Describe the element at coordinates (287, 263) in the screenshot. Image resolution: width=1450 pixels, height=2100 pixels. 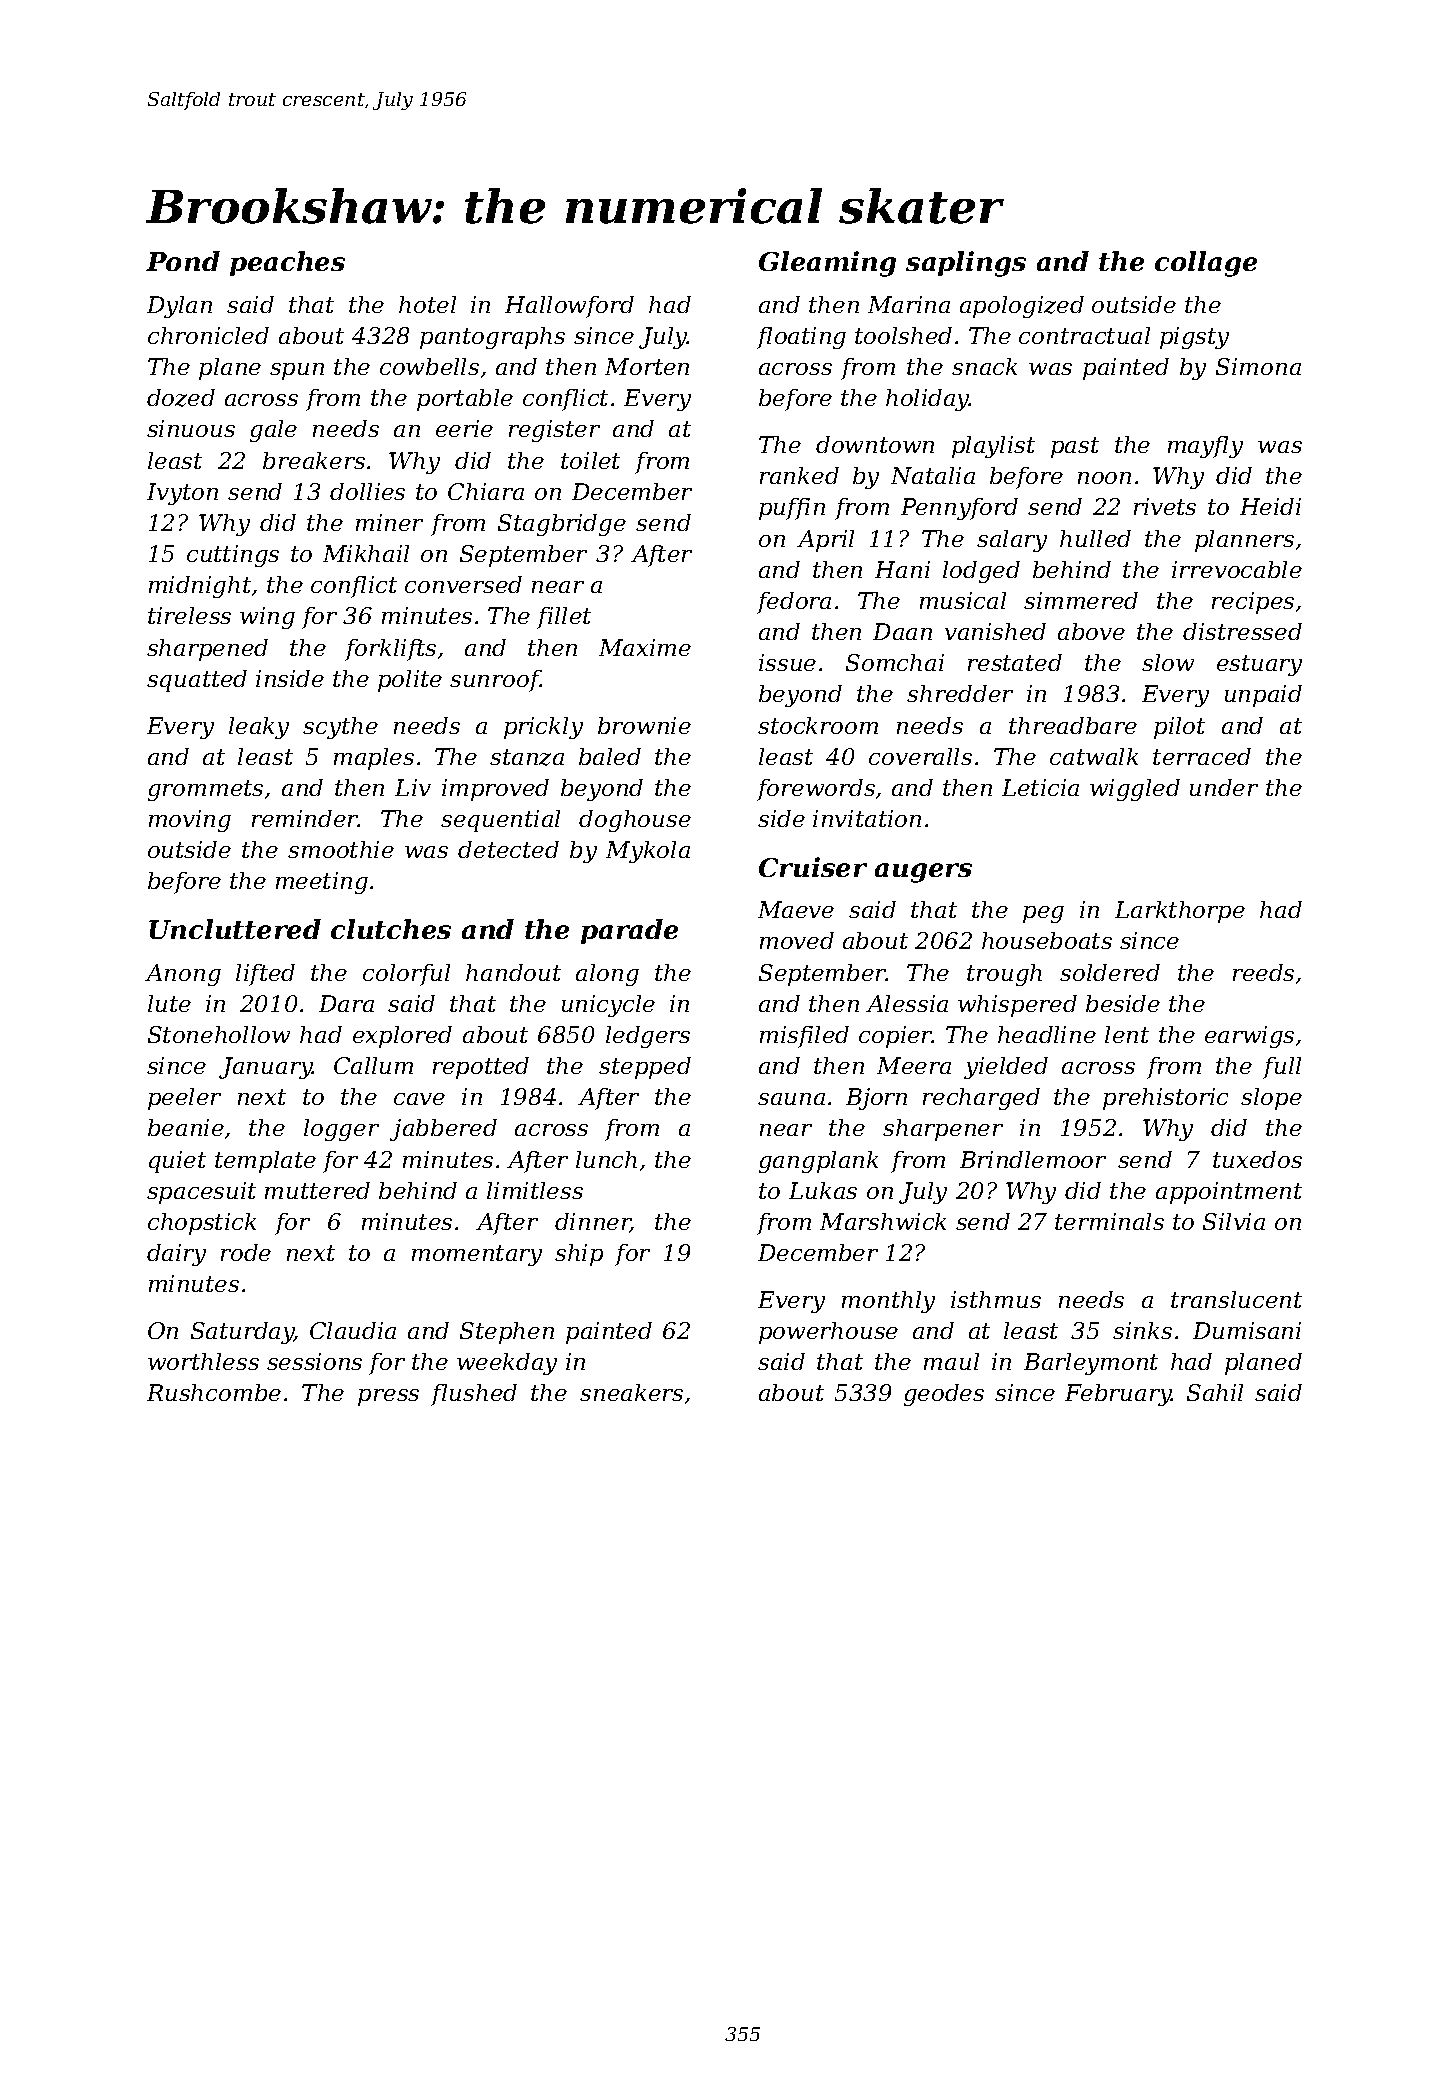
I see `peaches` at that location.
